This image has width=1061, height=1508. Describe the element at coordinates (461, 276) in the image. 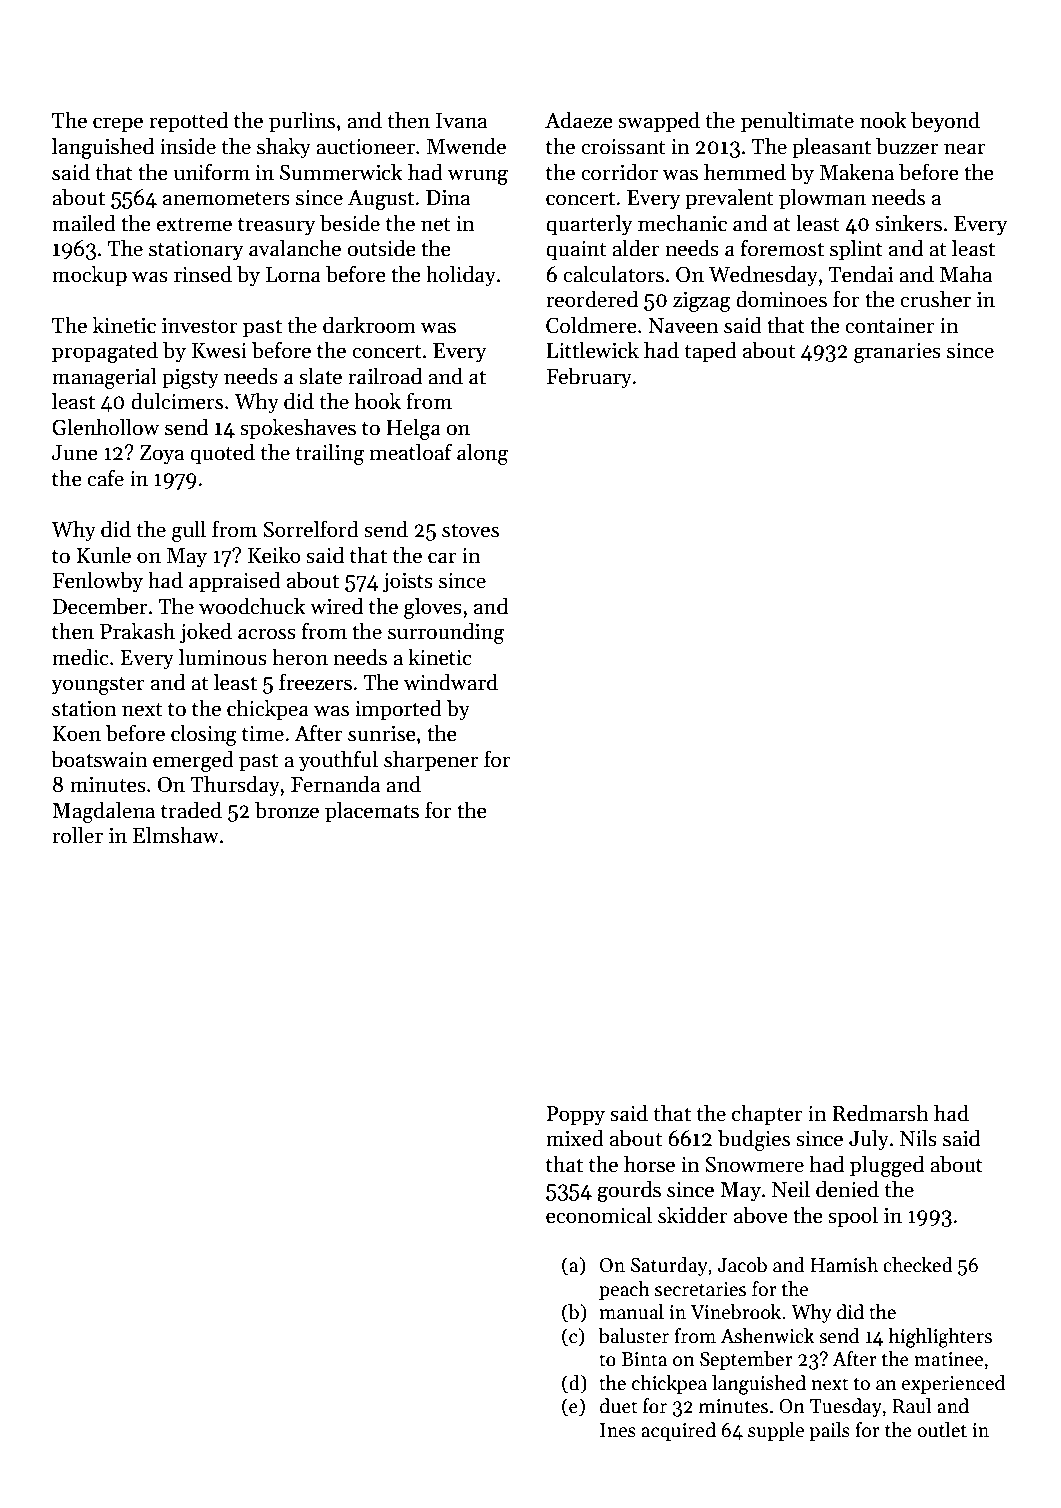

I see `holiday` at that location.
